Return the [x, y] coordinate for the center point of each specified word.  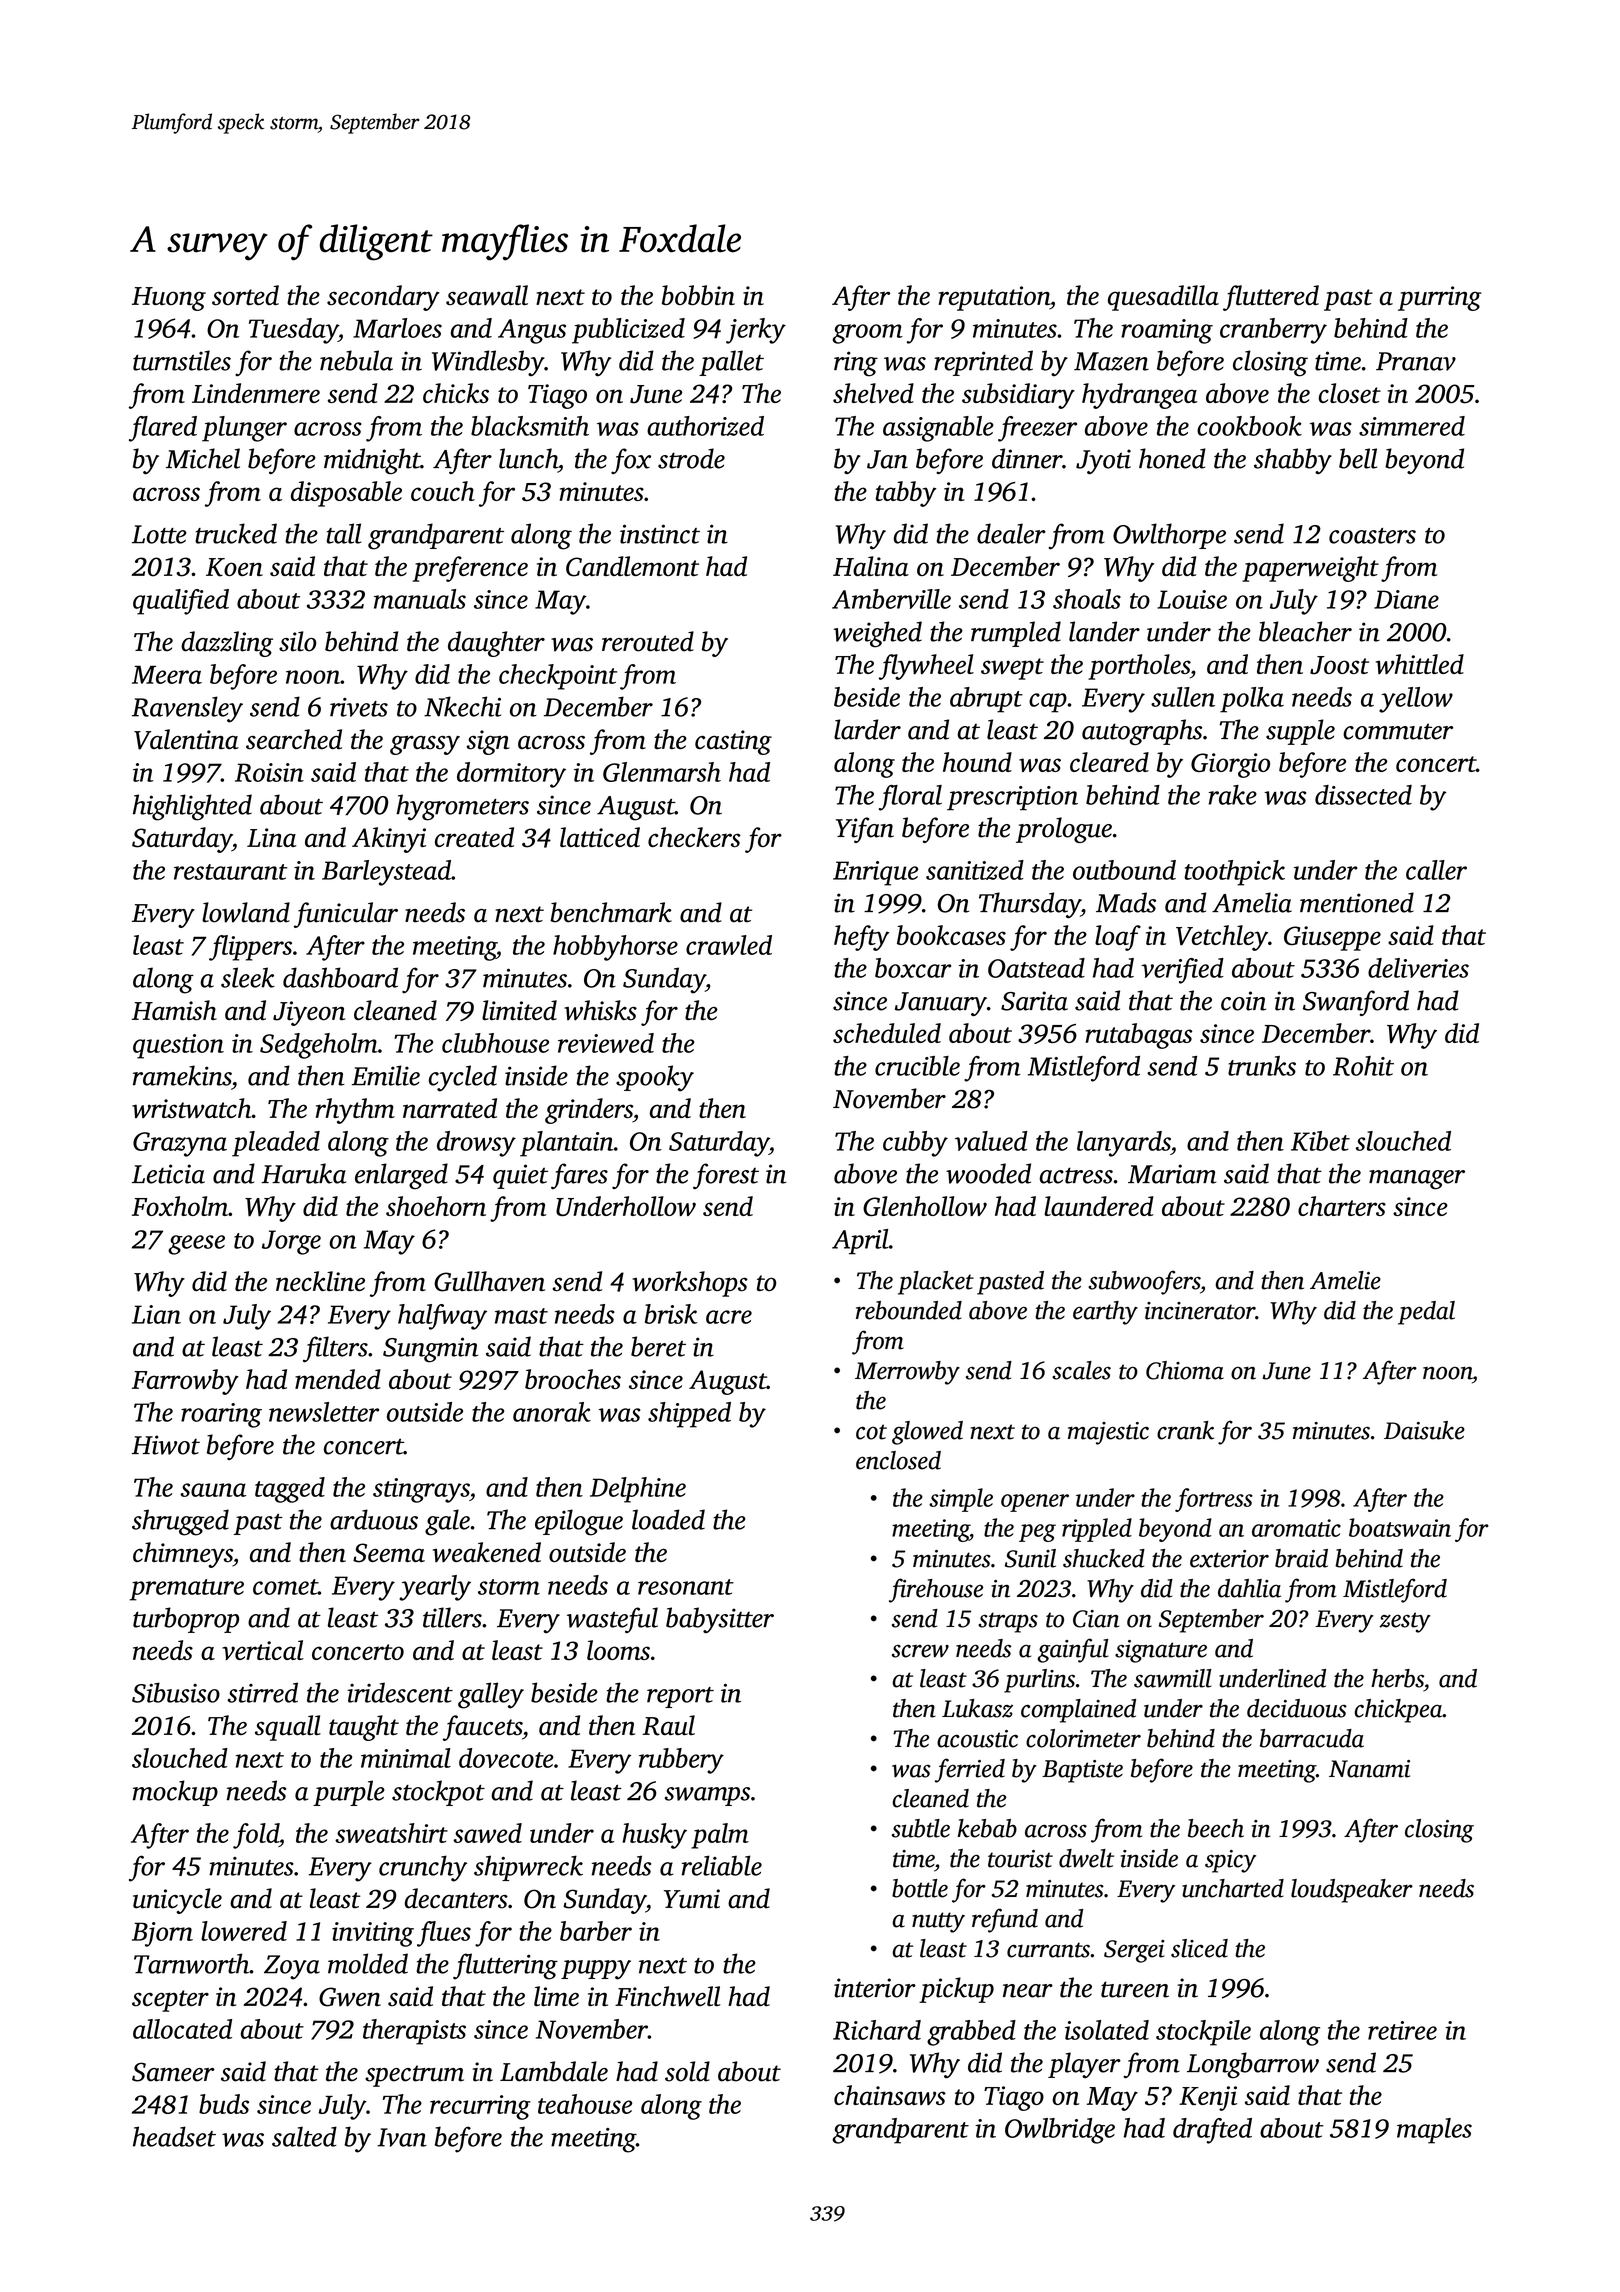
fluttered [1271, 298]
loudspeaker [1352, 1891]
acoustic [977, 1739]
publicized [628, 331]
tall [344, 533]
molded [368, 1963]
